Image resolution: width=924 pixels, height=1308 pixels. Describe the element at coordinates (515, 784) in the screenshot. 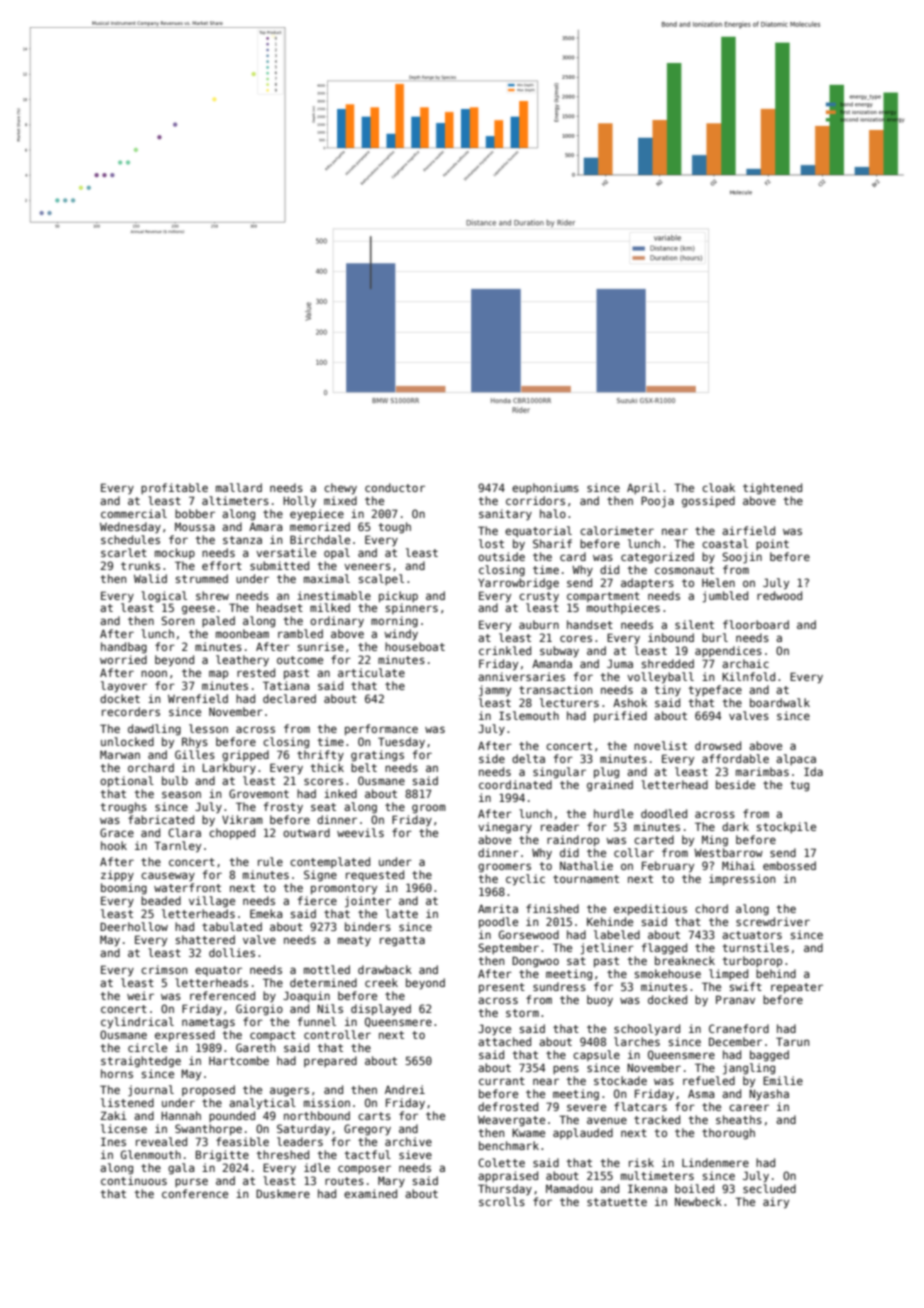

I see `coordinated` at that location.
